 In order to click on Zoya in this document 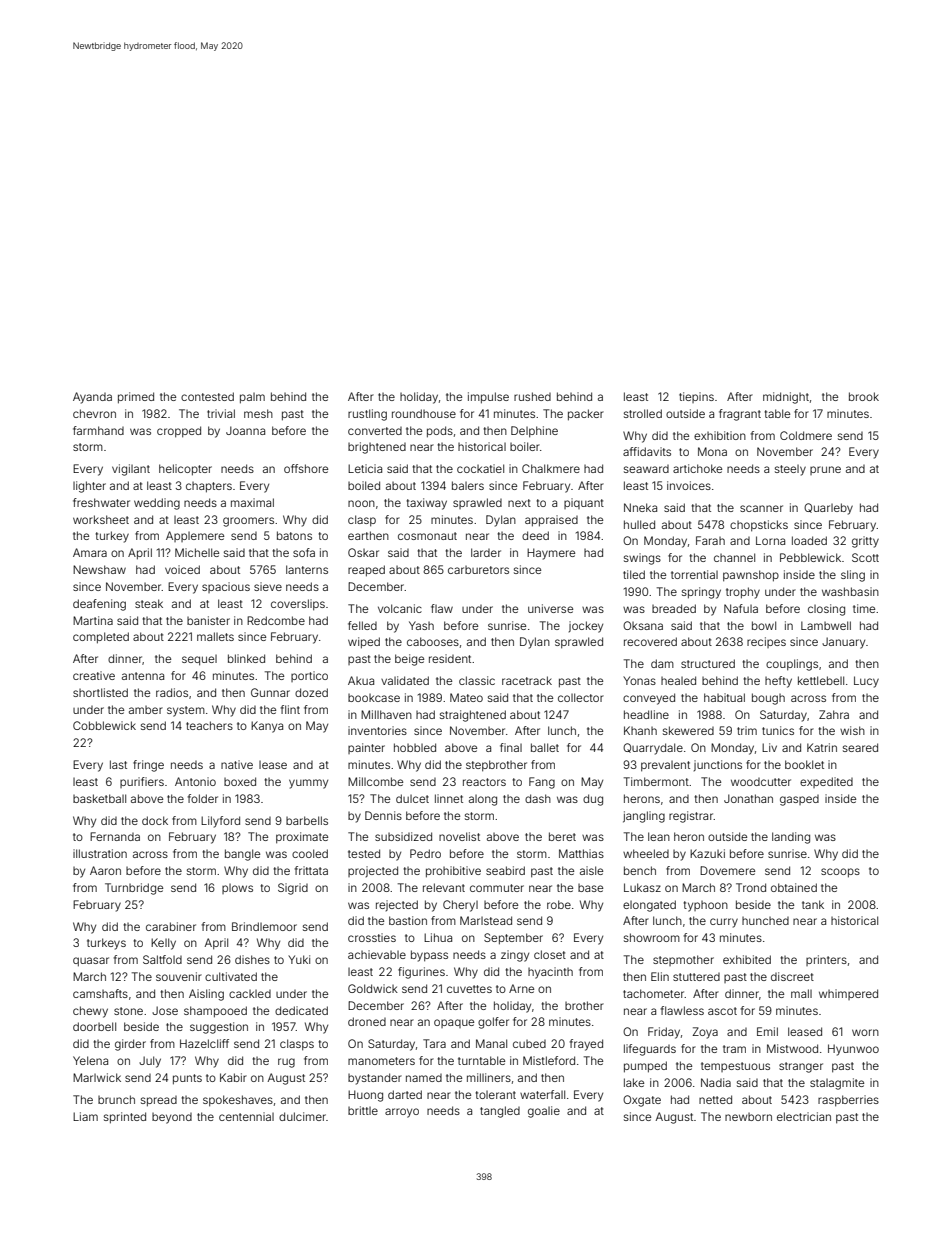, I will do `click(705, 1033)`.
